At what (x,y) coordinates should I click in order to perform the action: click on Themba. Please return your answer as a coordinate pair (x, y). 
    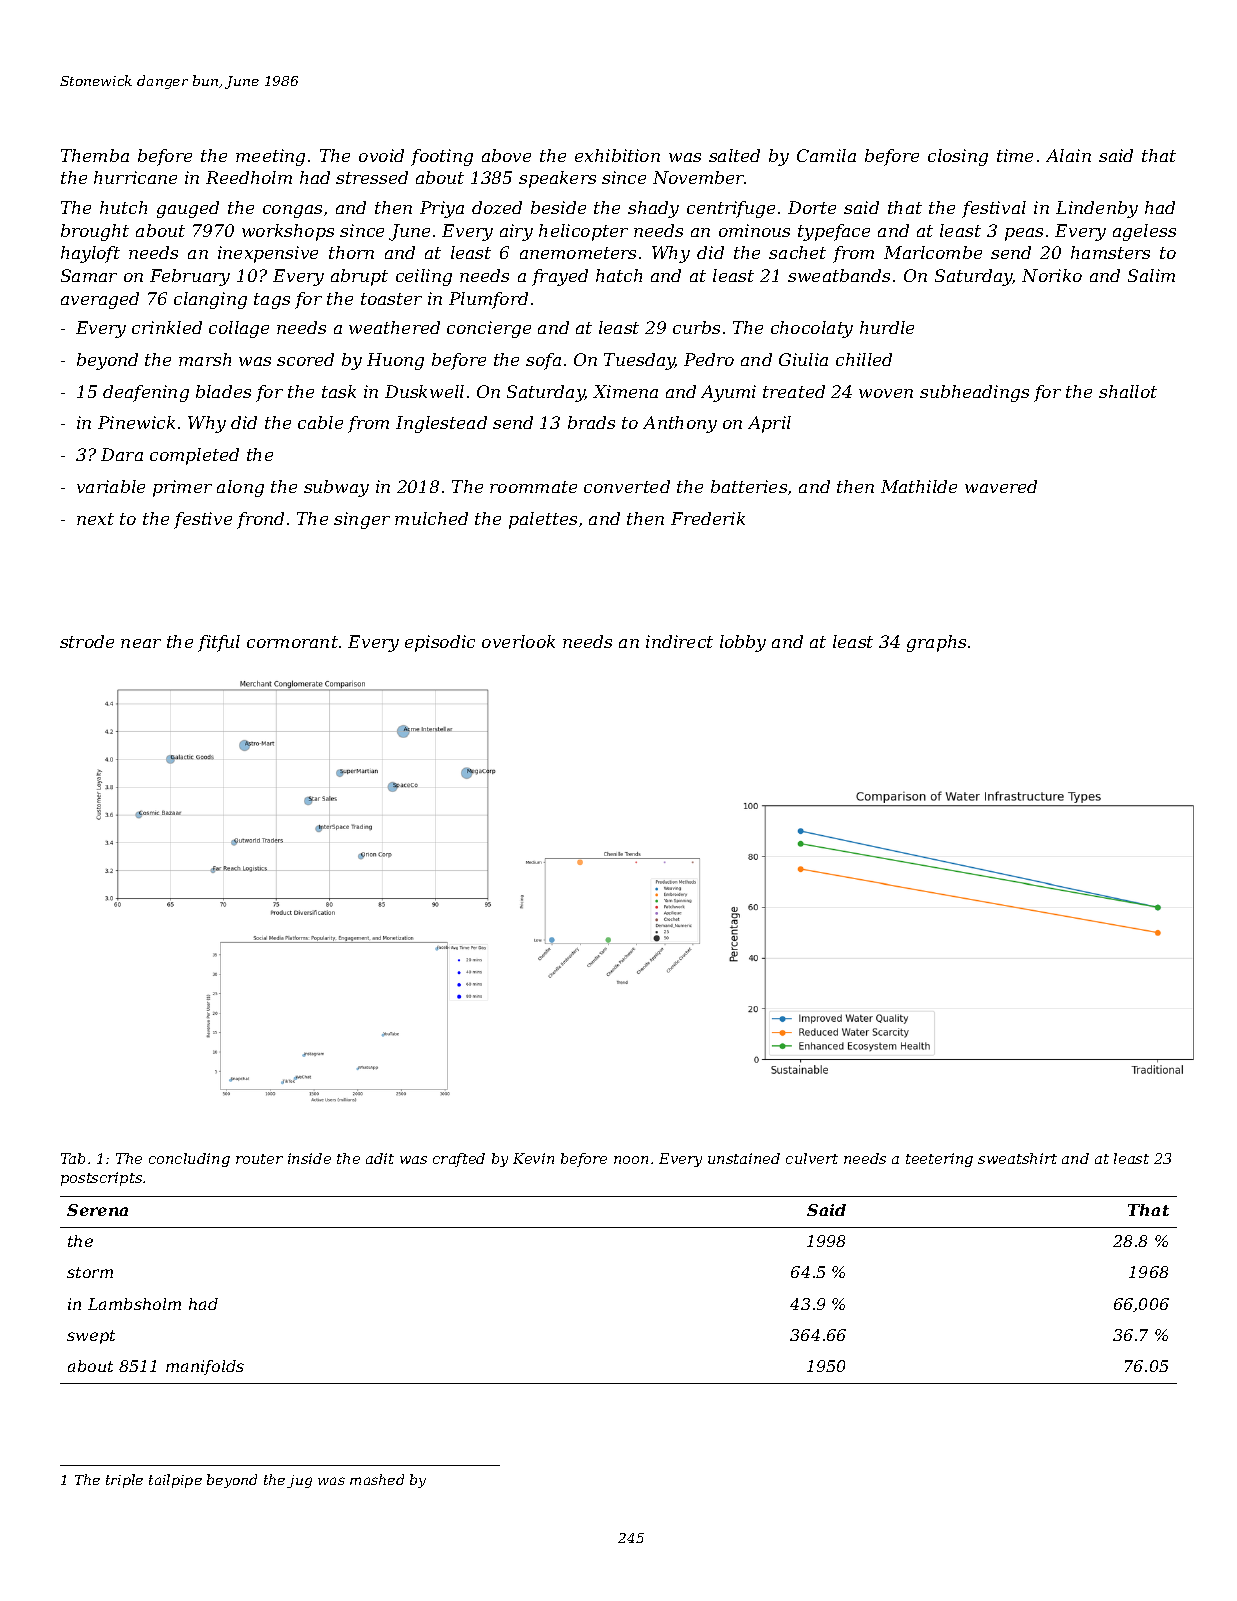
    Looking at the image, I should click on (95, 155).
